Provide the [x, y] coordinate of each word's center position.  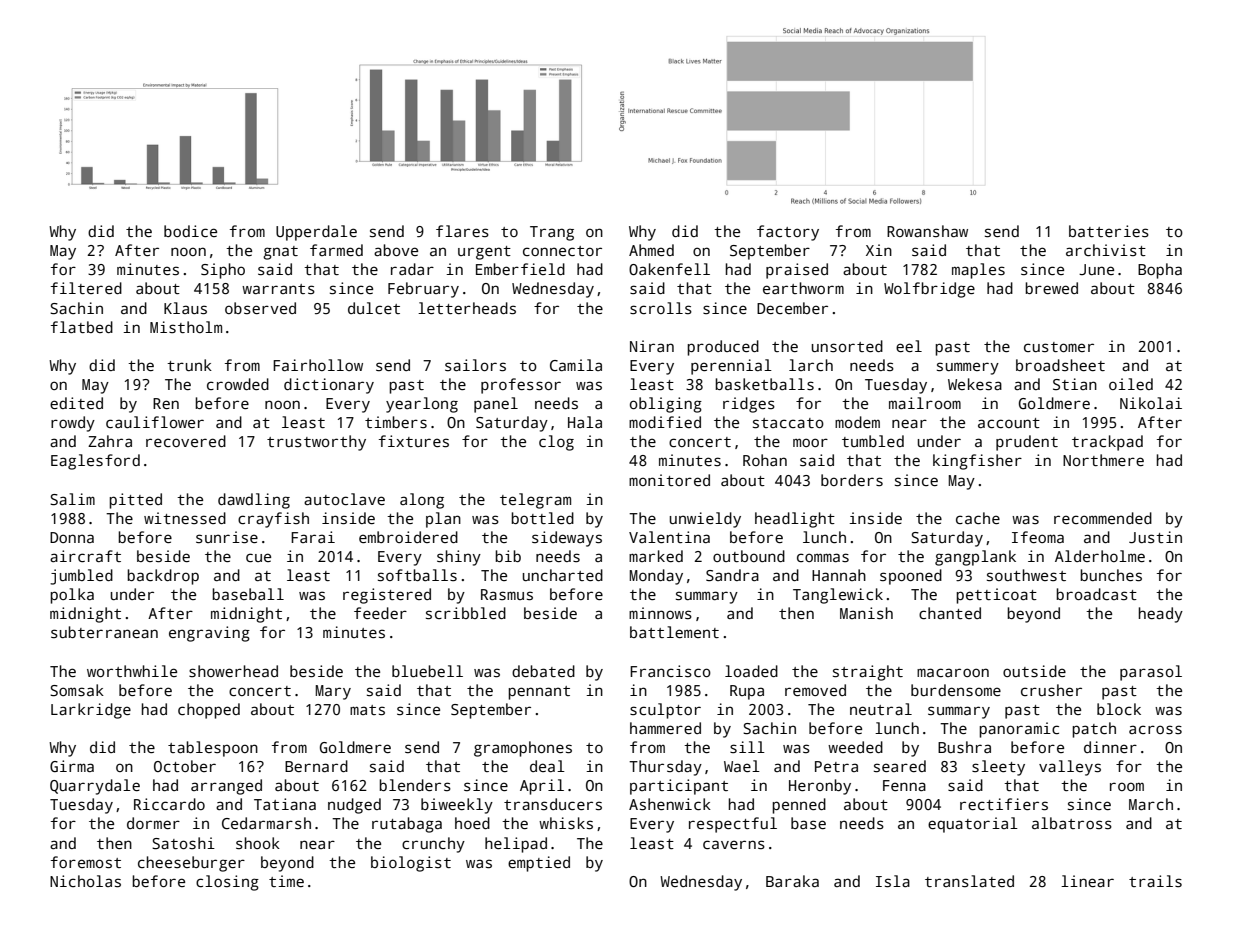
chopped [209, 711]
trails [1155, 881]
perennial [731, 367]
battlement [674, 632]
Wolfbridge [929, 290]
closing [227, 883]
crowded [238, 384]
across [1155, 729]
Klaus [185, 308]
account [1009, 423]
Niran [652, 346]
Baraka [792, 881]
